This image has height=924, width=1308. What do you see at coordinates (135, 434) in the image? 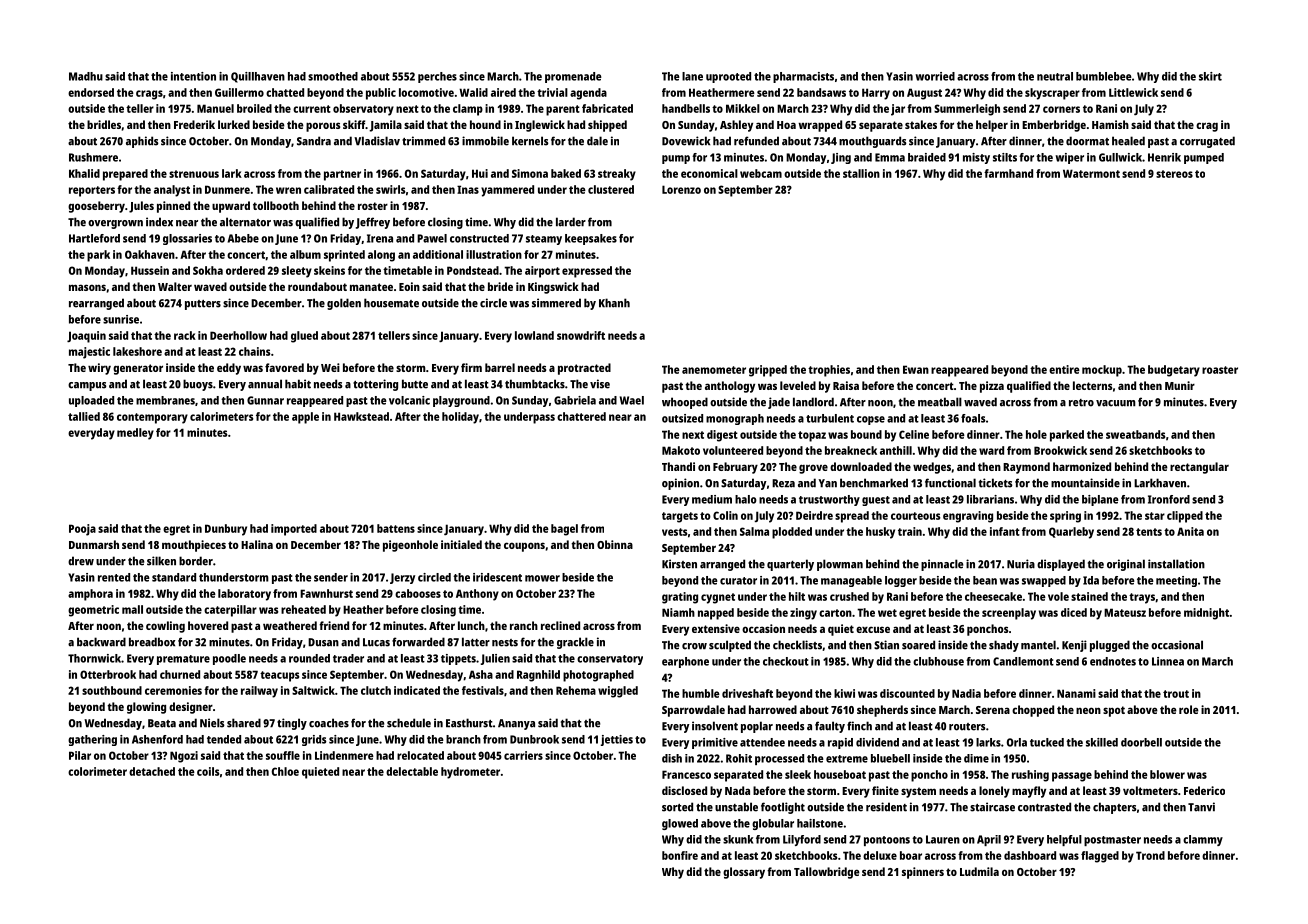
I see `medley` at bounding box center [135, 434].
